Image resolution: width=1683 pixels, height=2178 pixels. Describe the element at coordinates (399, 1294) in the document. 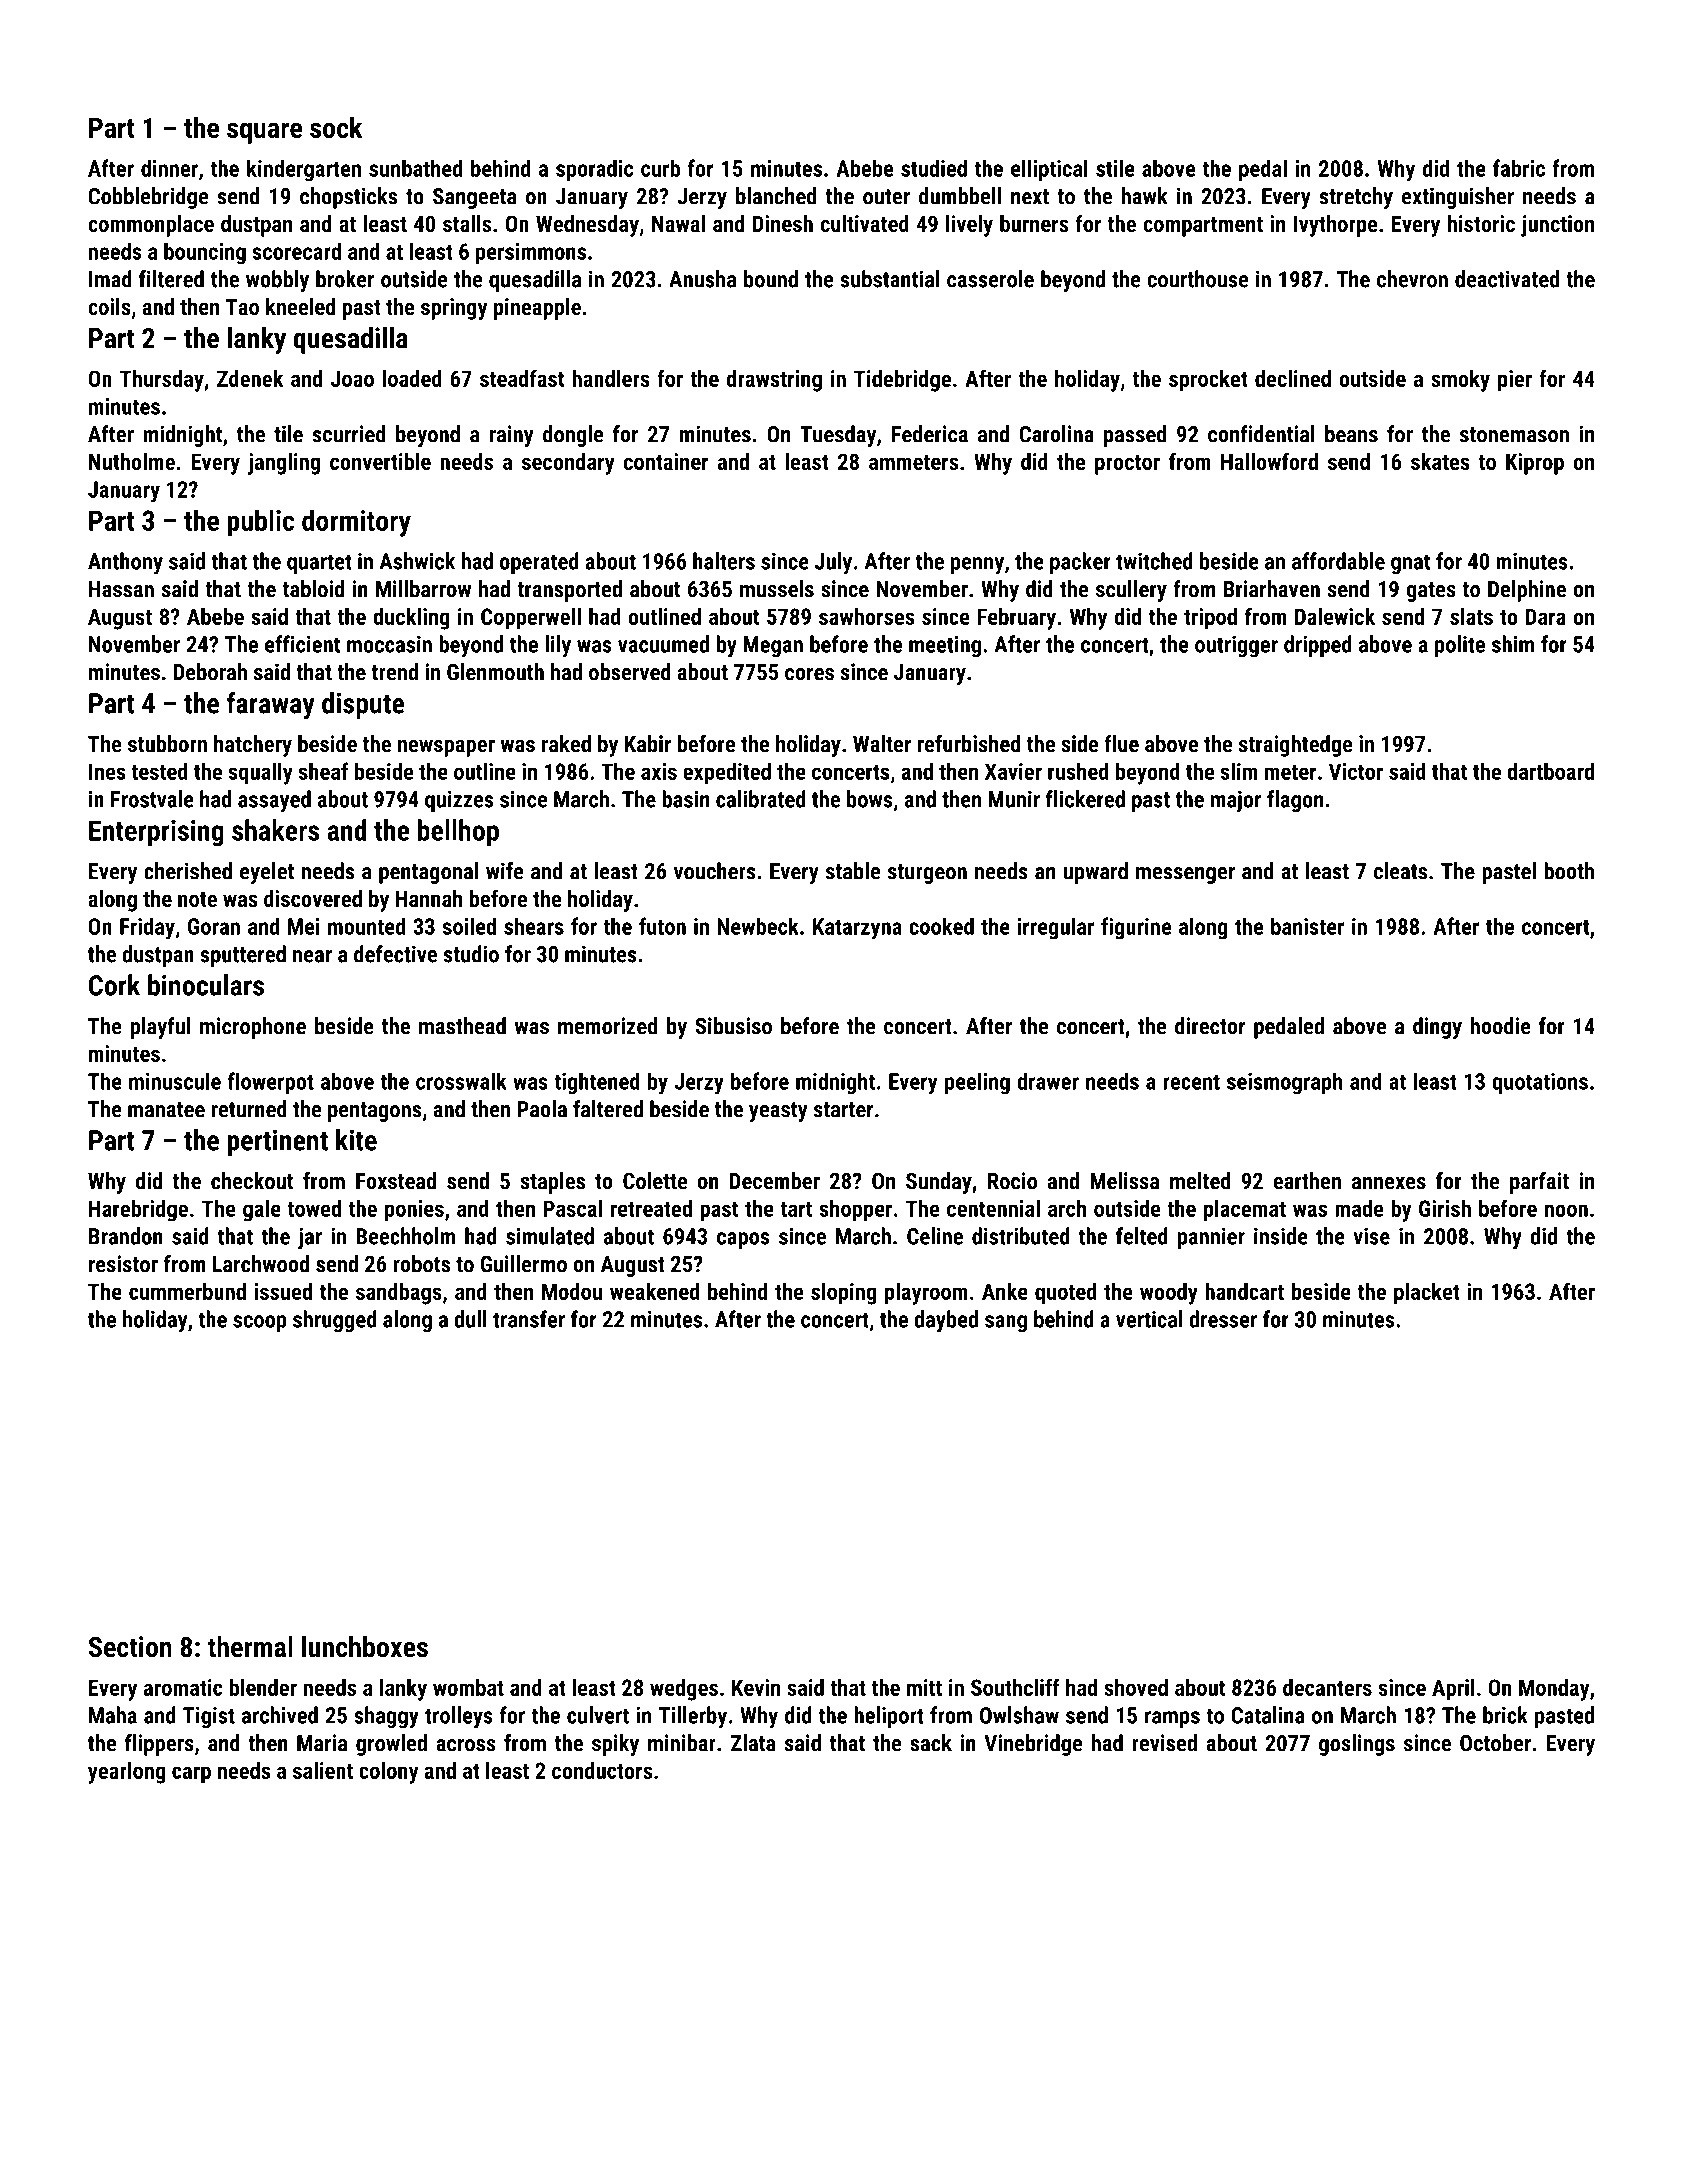

I see `sandbags` at that location.
